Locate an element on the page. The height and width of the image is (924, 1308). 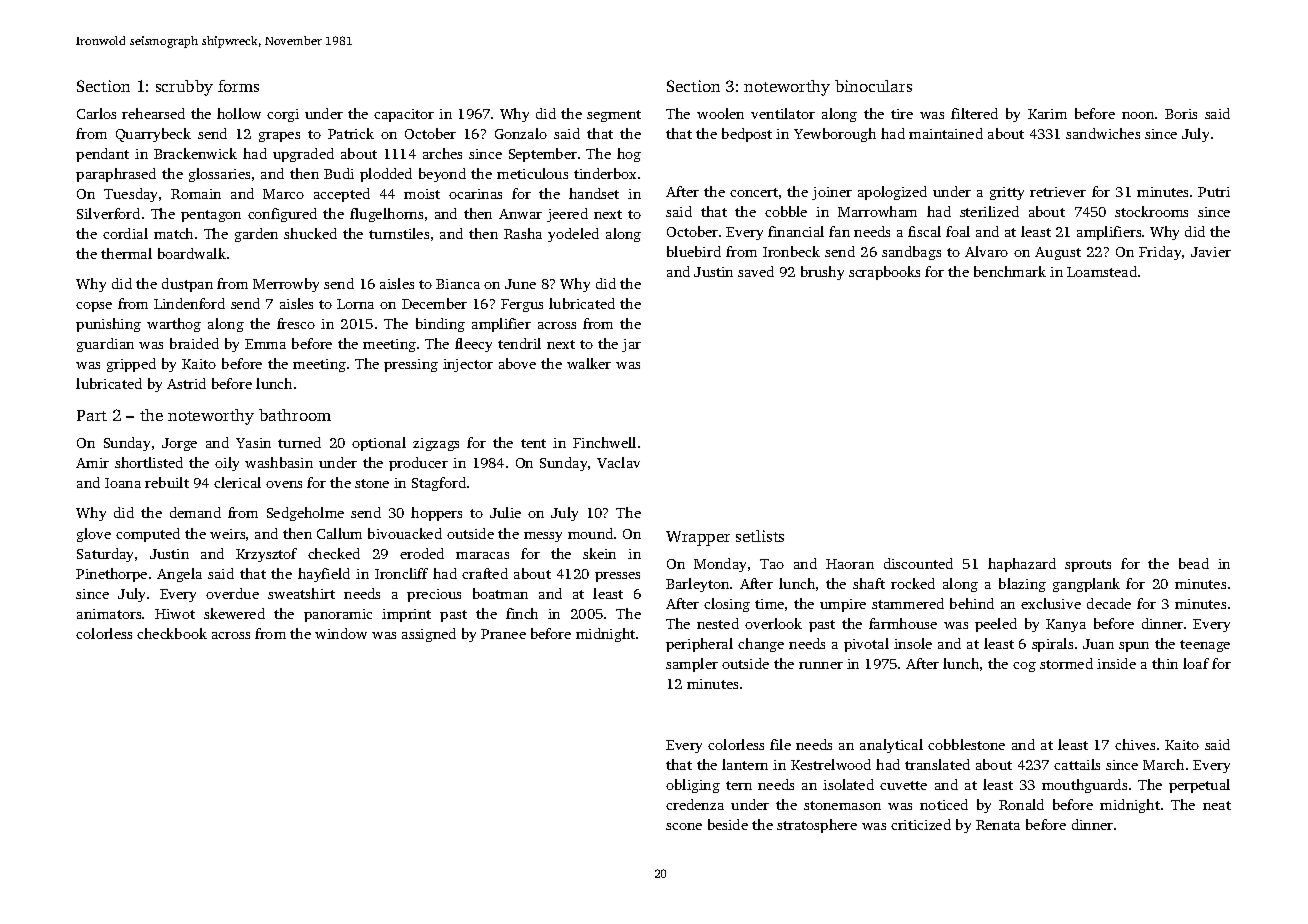
scone is located at coordinates (684, 826).
